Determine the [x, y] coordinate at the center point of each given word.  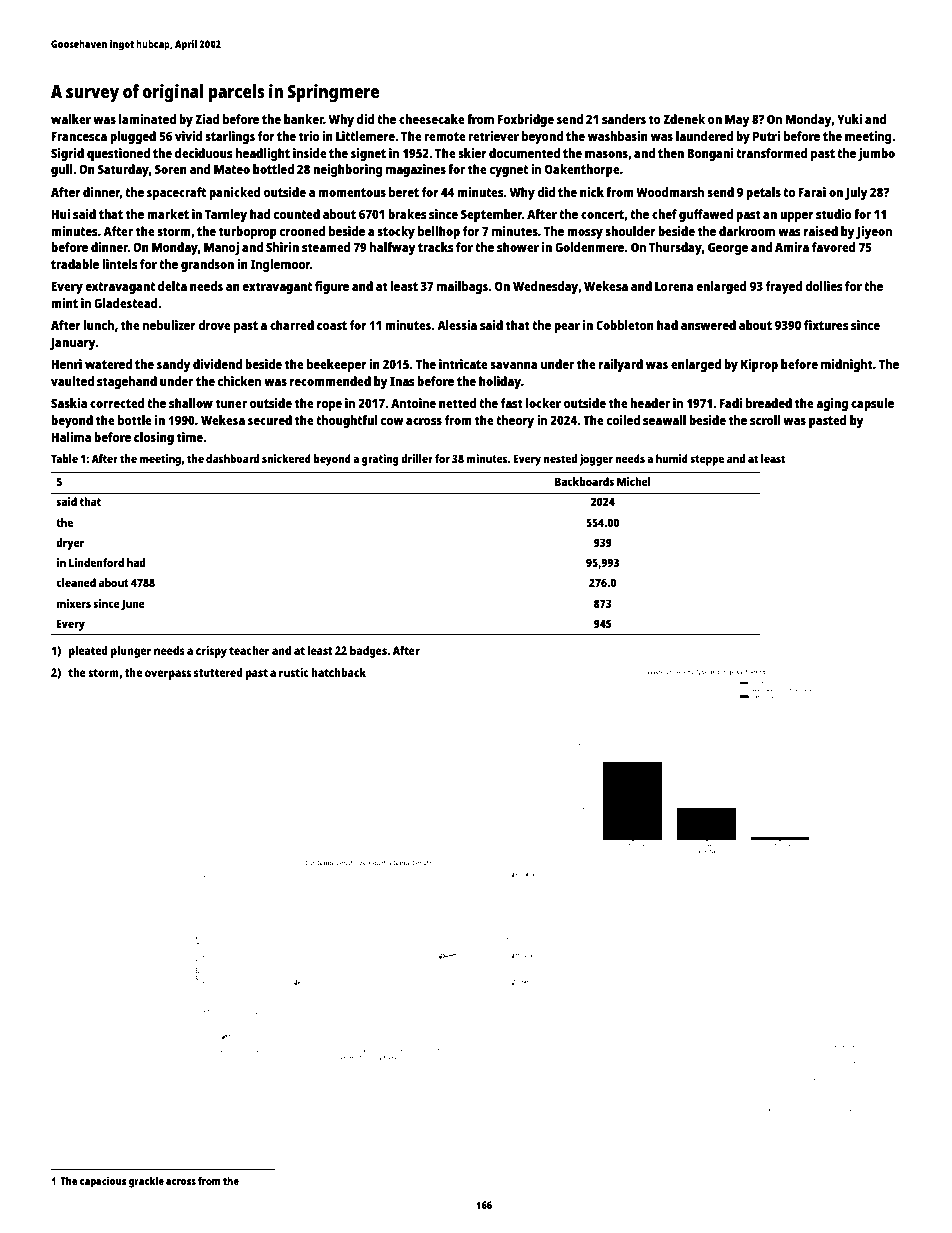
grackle [146, 1182]
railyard [621, 365]
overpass [168, 675]
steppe [707, 460]
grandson [207, 265]
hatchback [338, 672]
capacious [103, 1182]
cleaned [76, 582]
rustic [294, 672]
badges [368, 652]
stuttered [218, 672]
